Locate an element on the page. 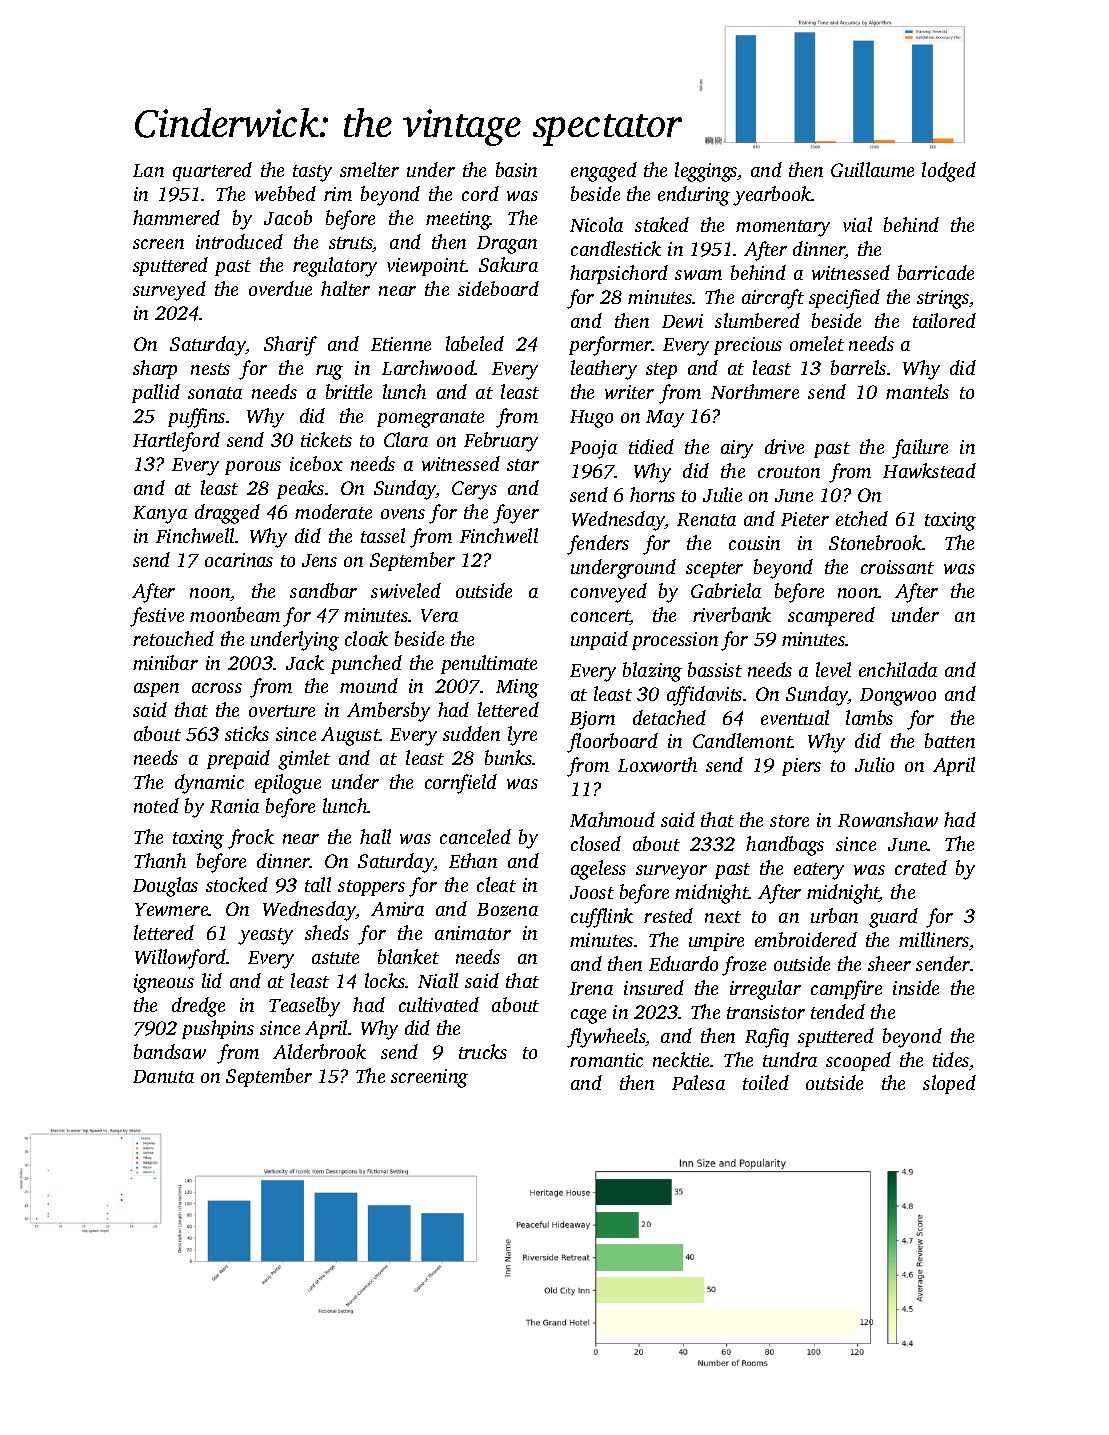  quartered is located at coordinates (212, 171).
